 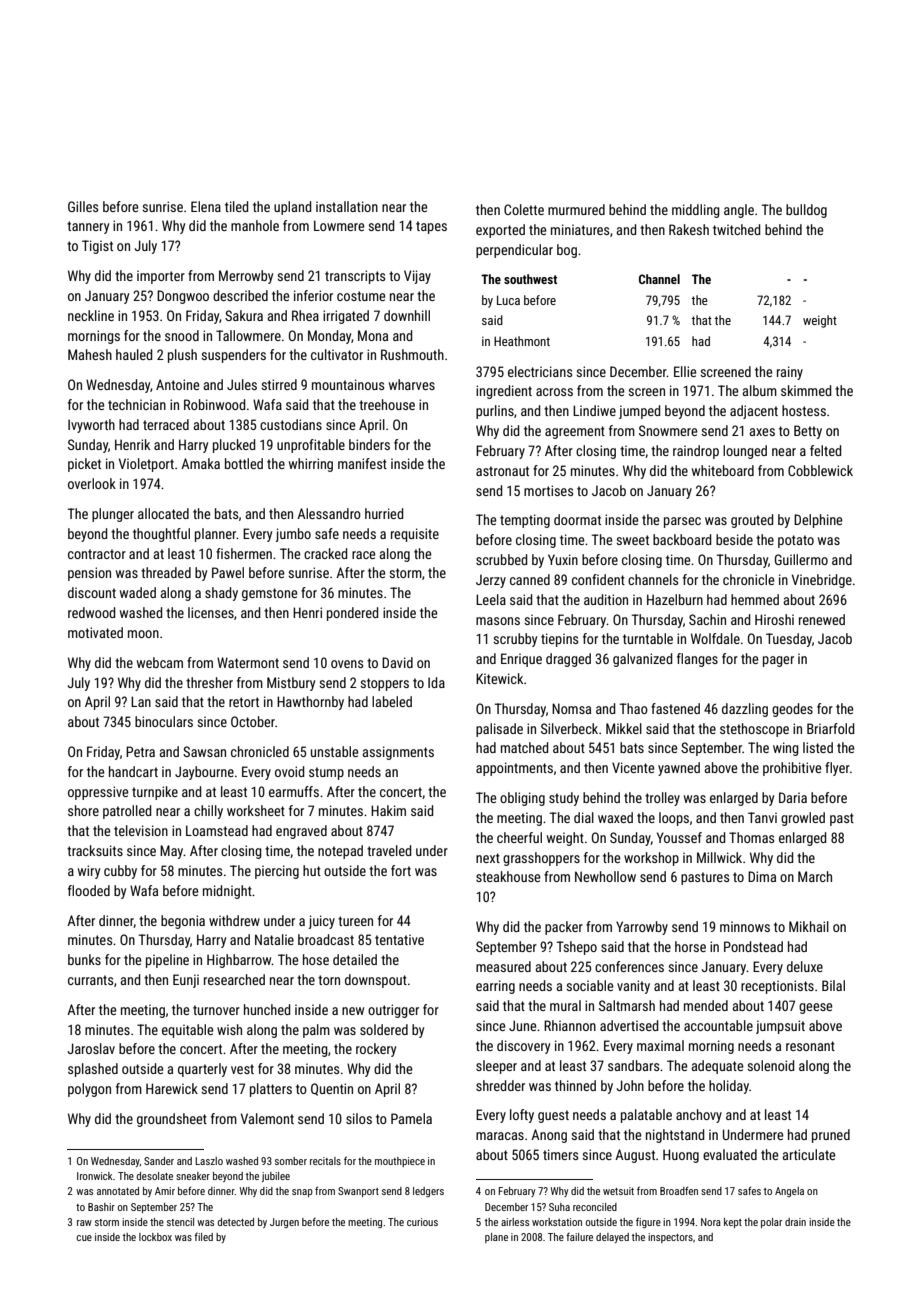 I want to click on Newhollow, so click(x=605, y=876).
